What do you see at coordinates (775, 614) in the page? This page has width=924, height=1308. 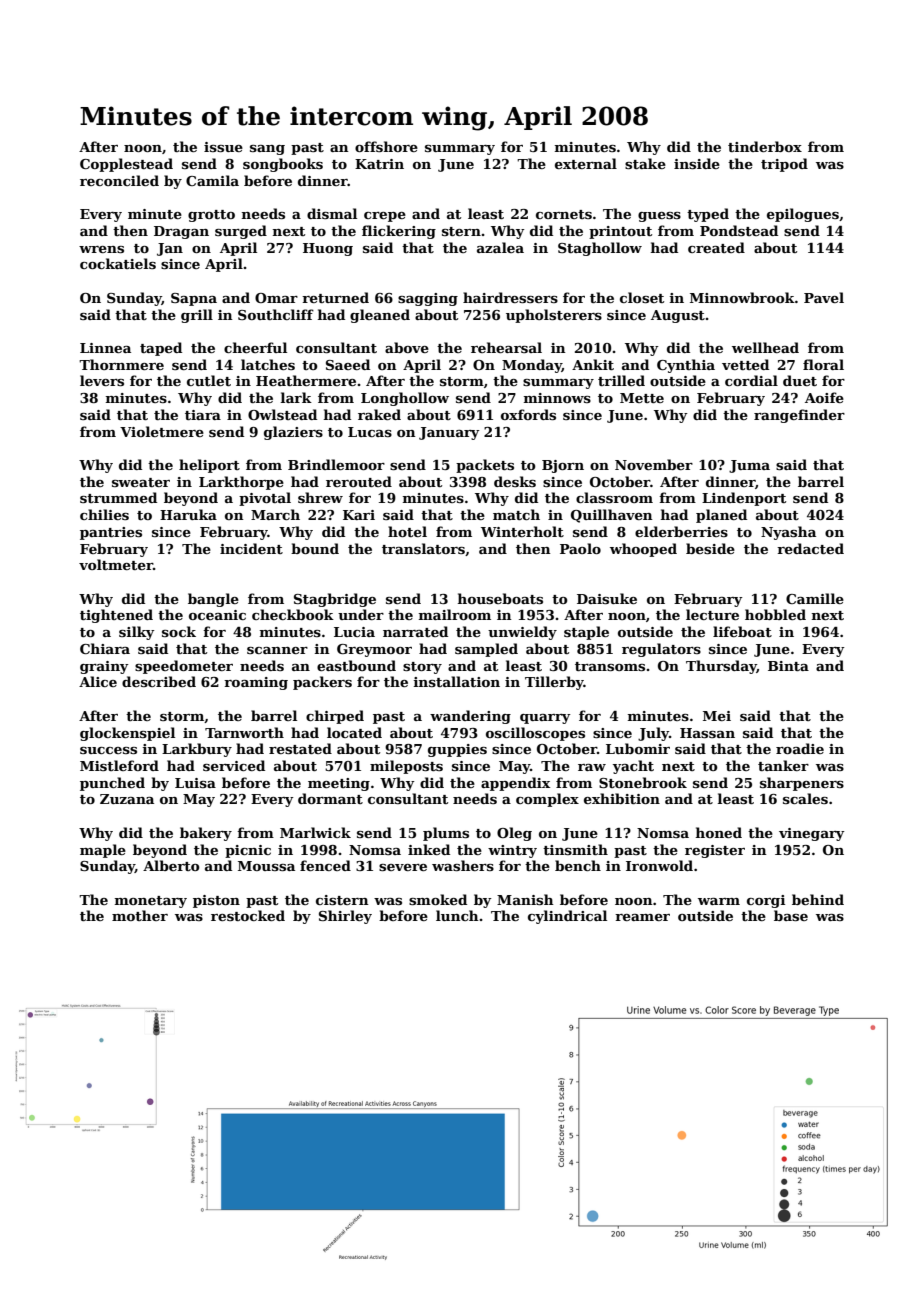 I see `hobbled` at bounding box center [775, 614].
